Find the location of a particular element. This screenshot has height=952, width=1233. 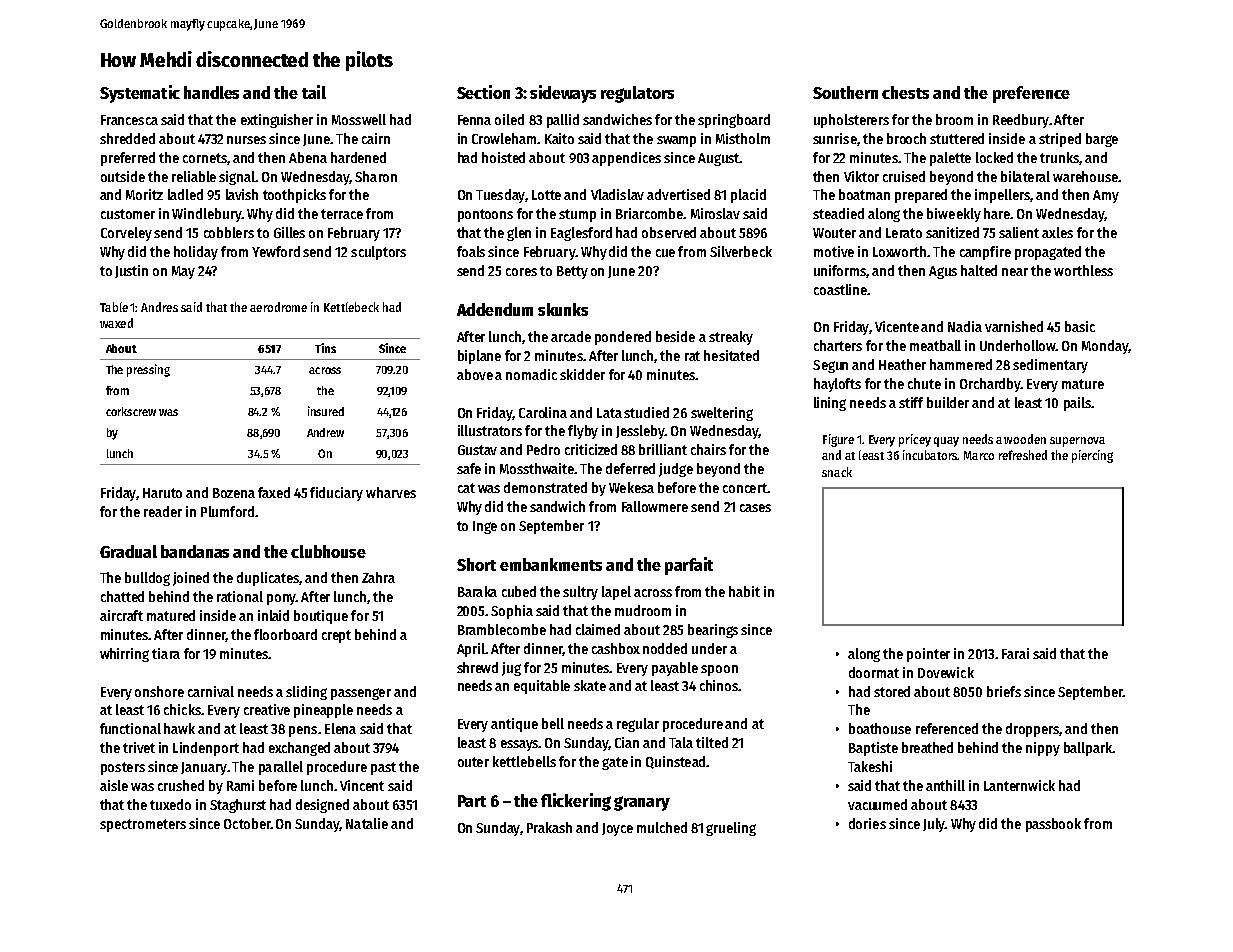

Farai is located at coordinates (1015, 653).
